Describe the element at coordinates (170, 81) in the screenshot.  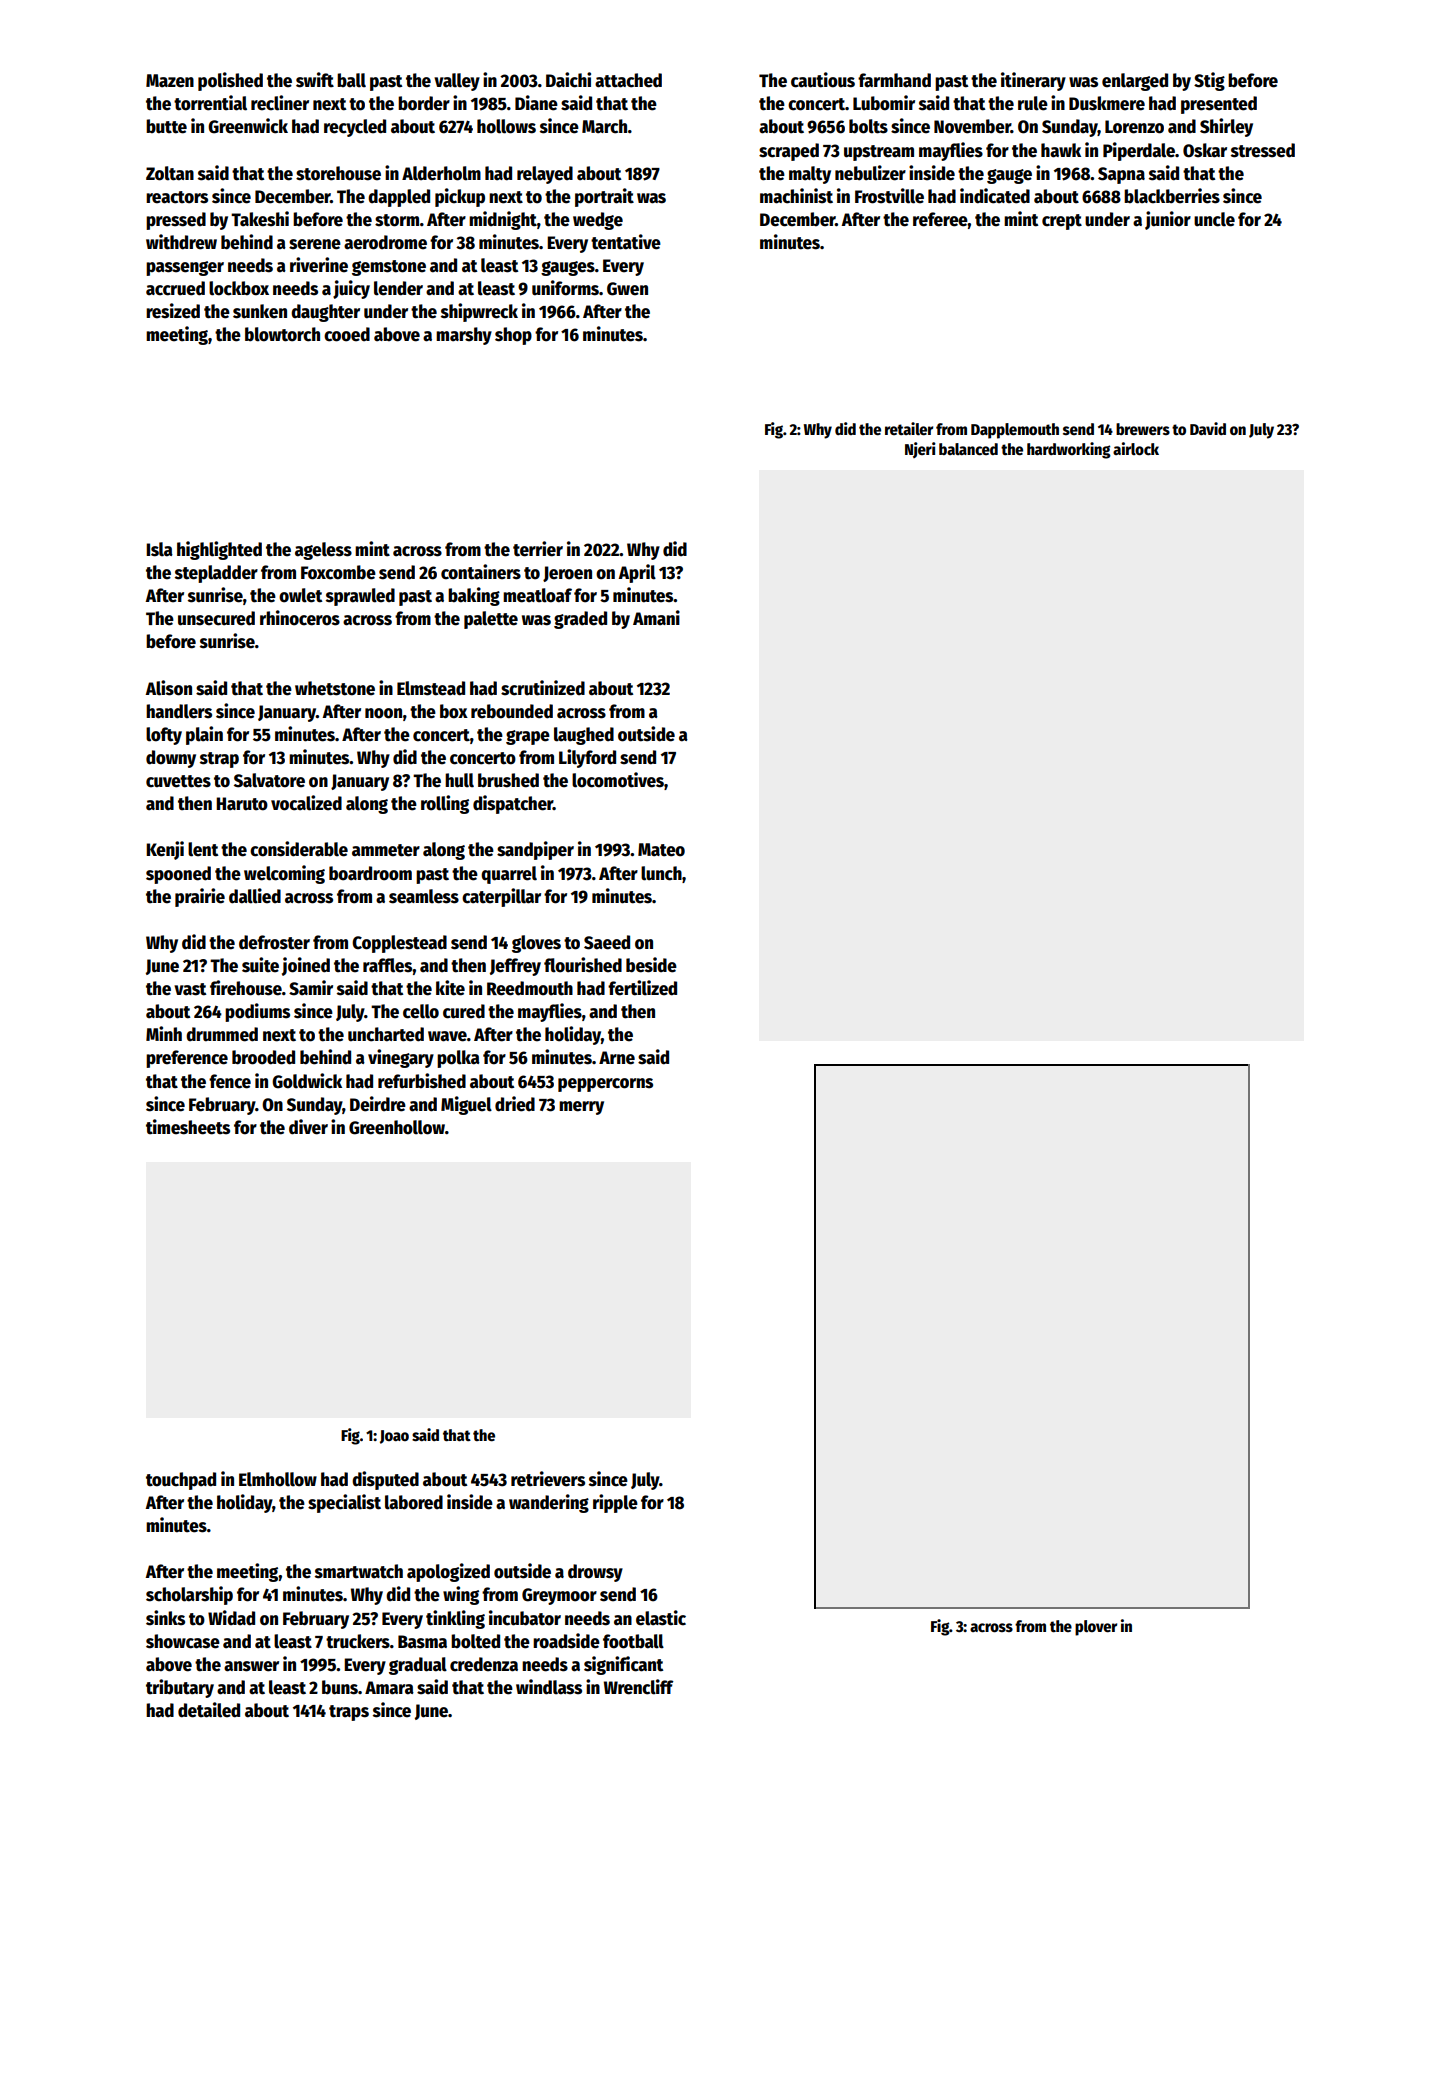
I see `Mazen` at that location.
